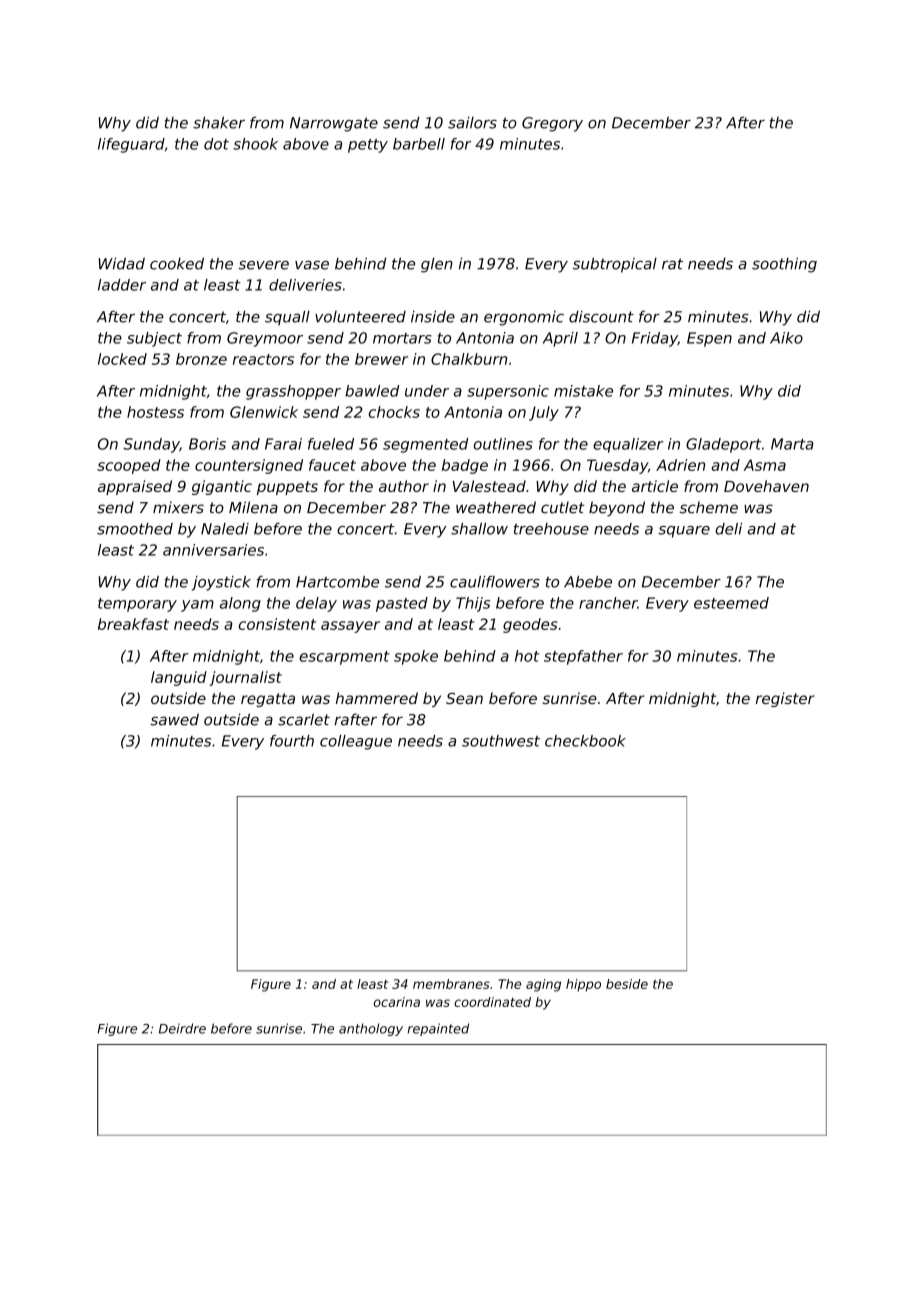  I want to click on consistent, so click(277, 624).
